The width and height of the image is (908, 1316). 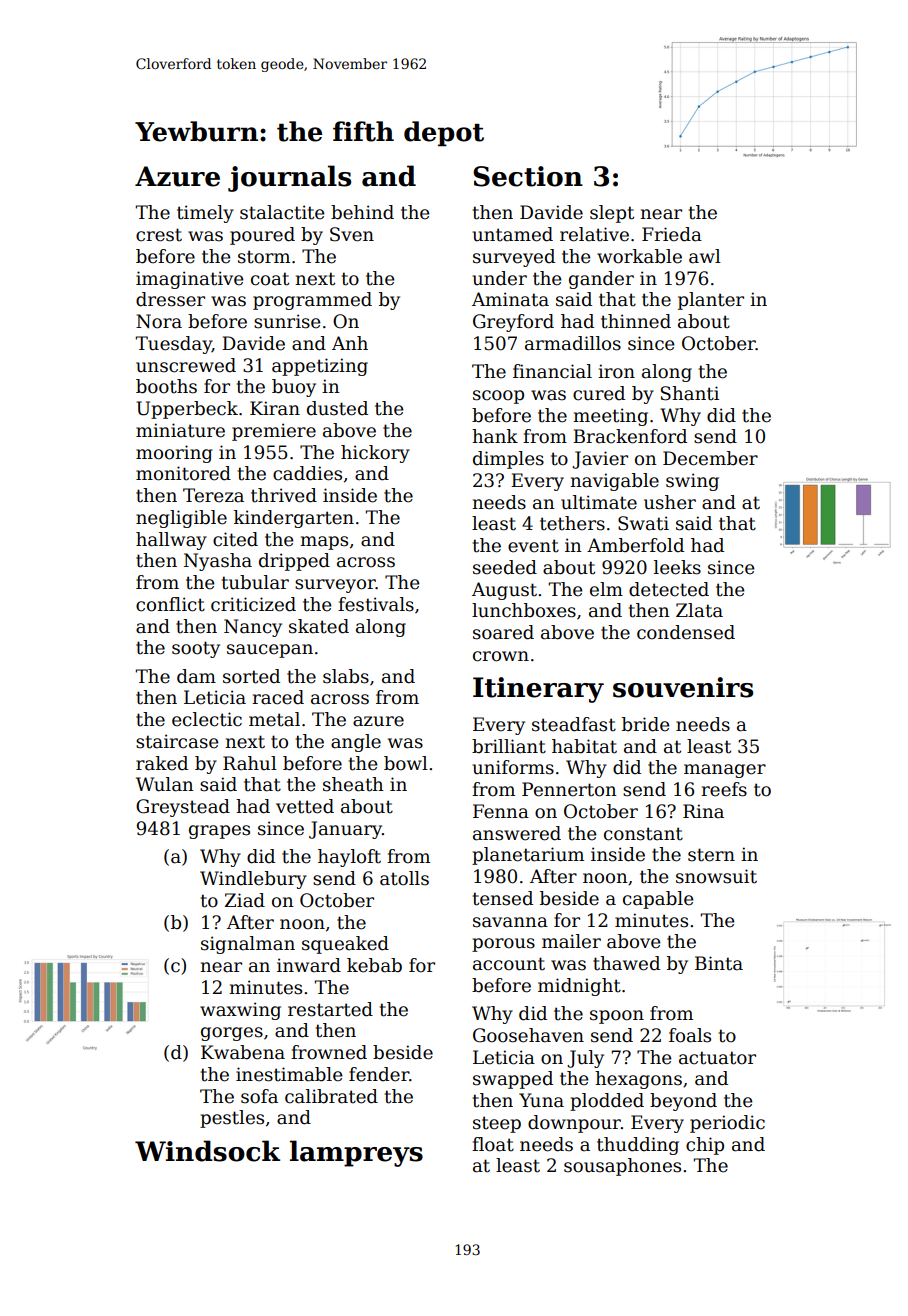 I want to click on Section, so click(x=528, y=176).
